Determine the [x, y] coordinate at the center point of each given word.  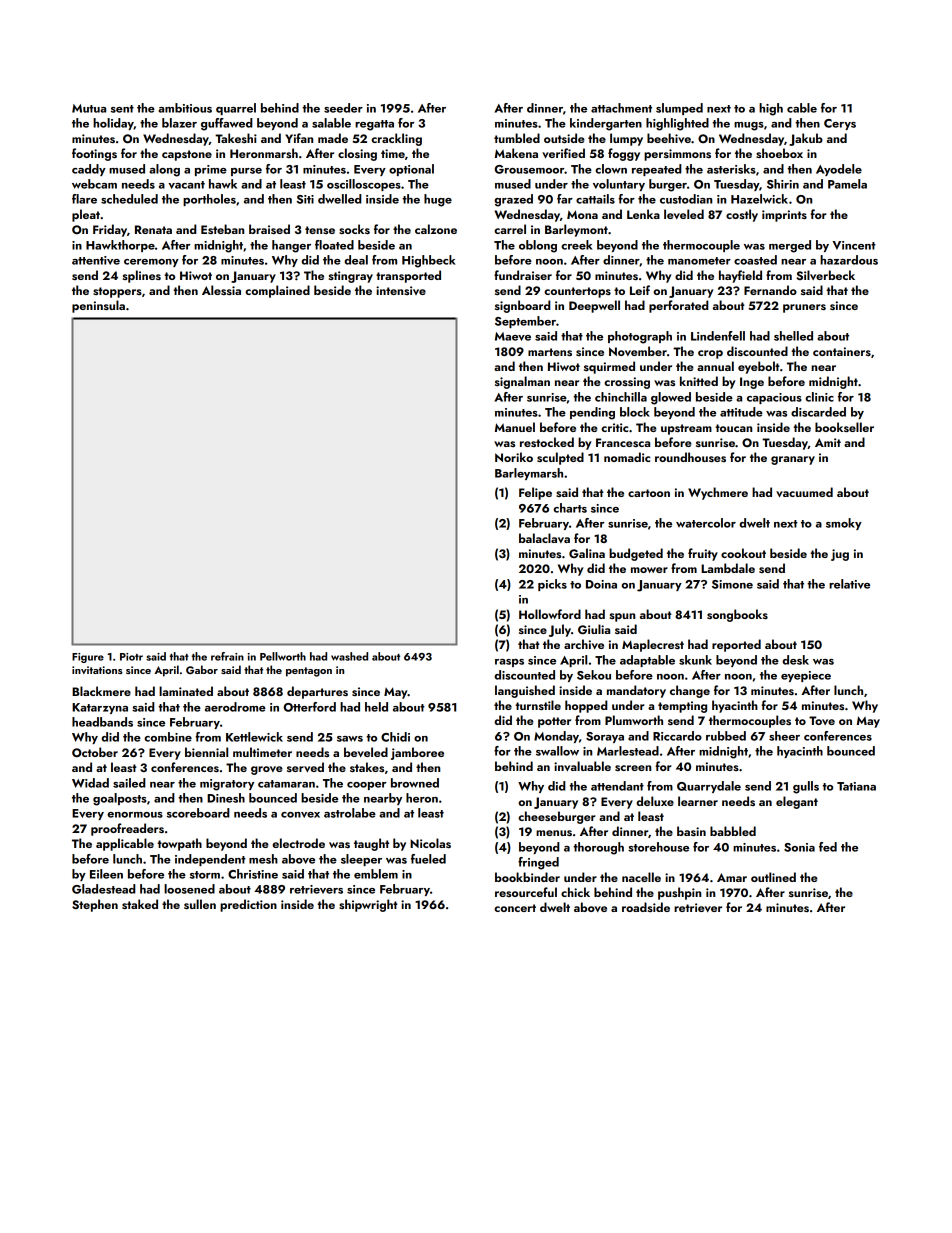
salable [331, 123]
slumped [679, 109]
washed [349, 656]
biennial [206, 752]
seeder [343, 108]
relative [849, 584]
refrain [227, 656]
